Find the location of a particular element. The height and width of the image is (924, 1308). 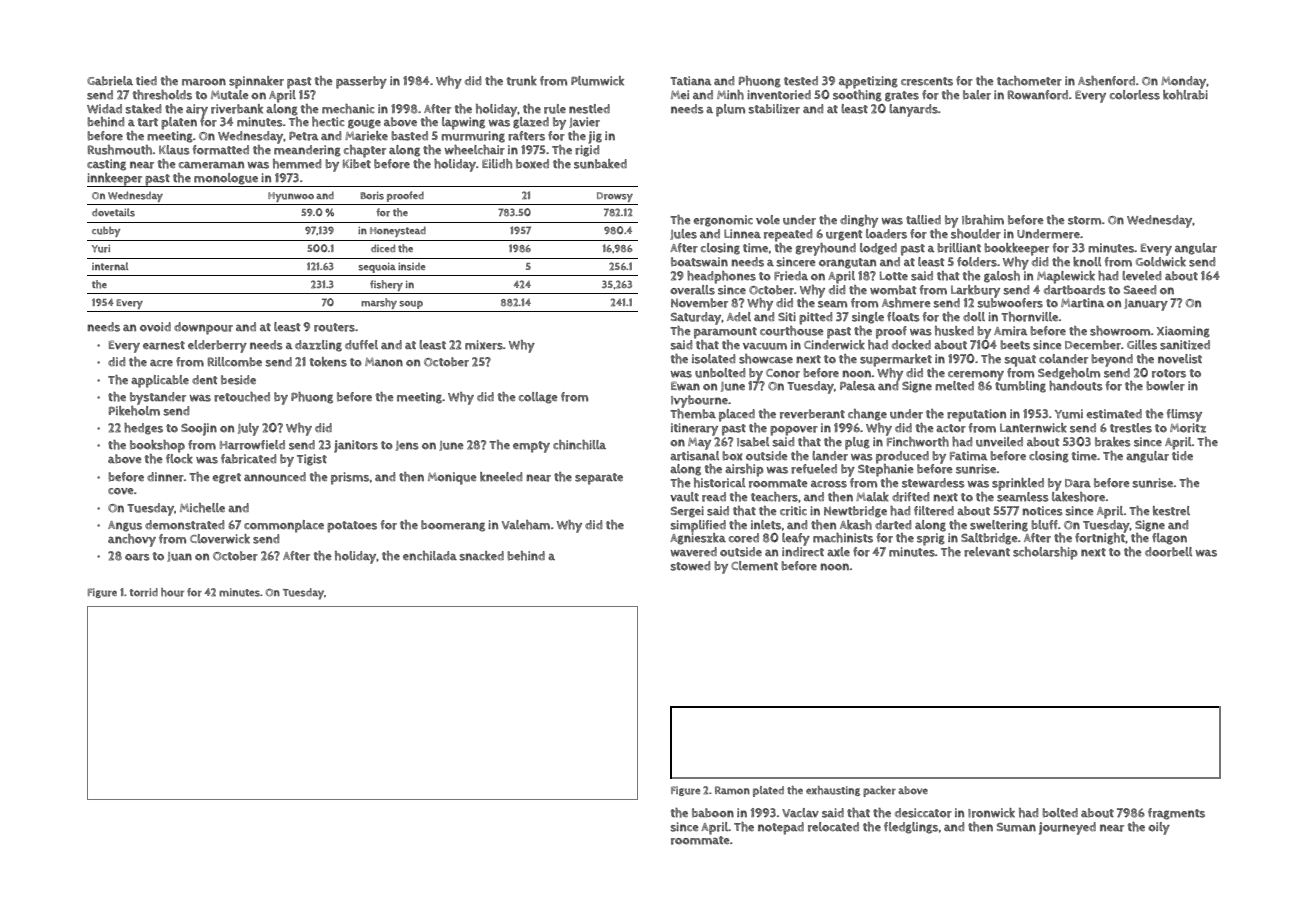

vole is located at coordinates (768, 220).
